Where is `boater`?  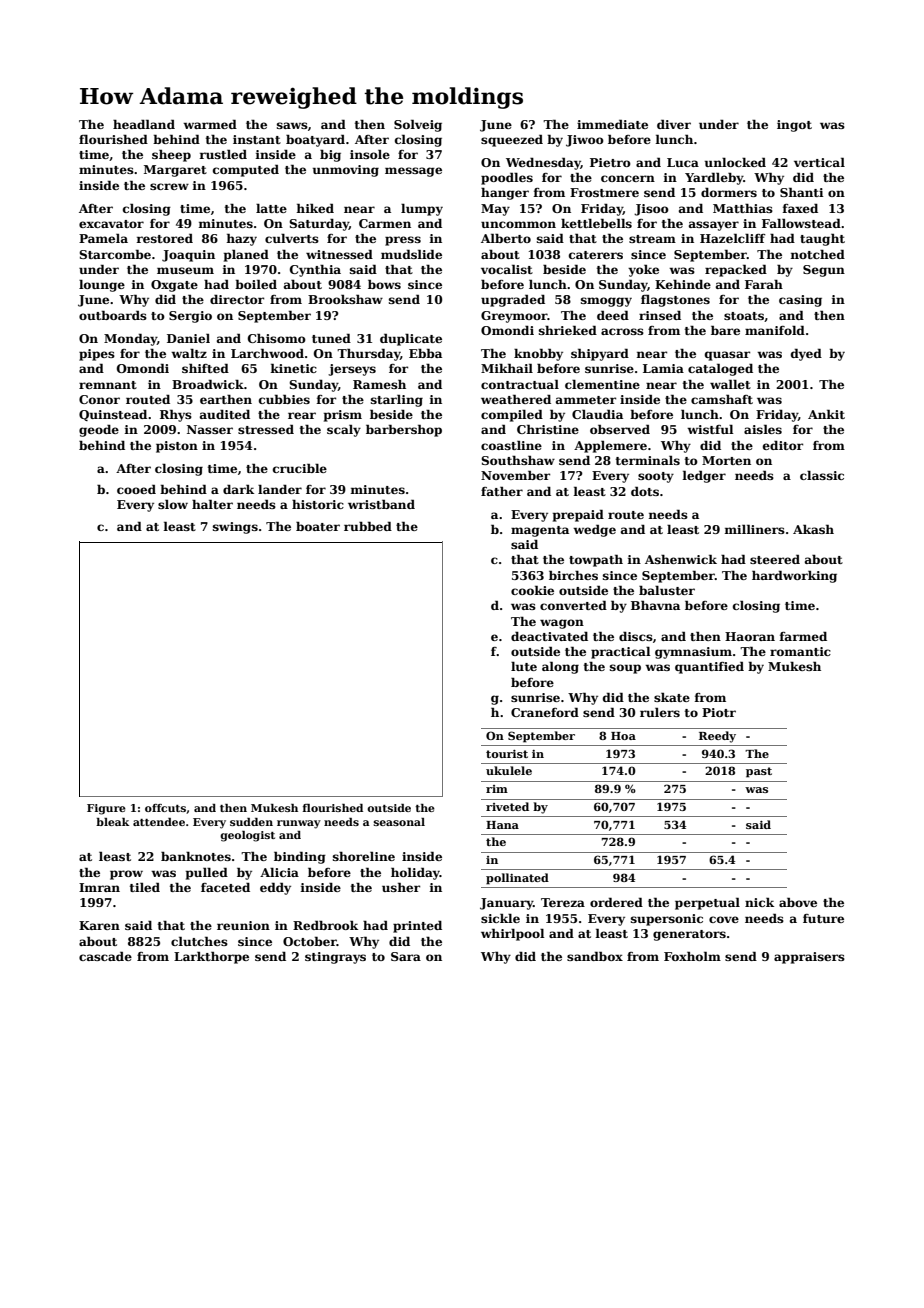
boater is located at coordinates (318, 526).
